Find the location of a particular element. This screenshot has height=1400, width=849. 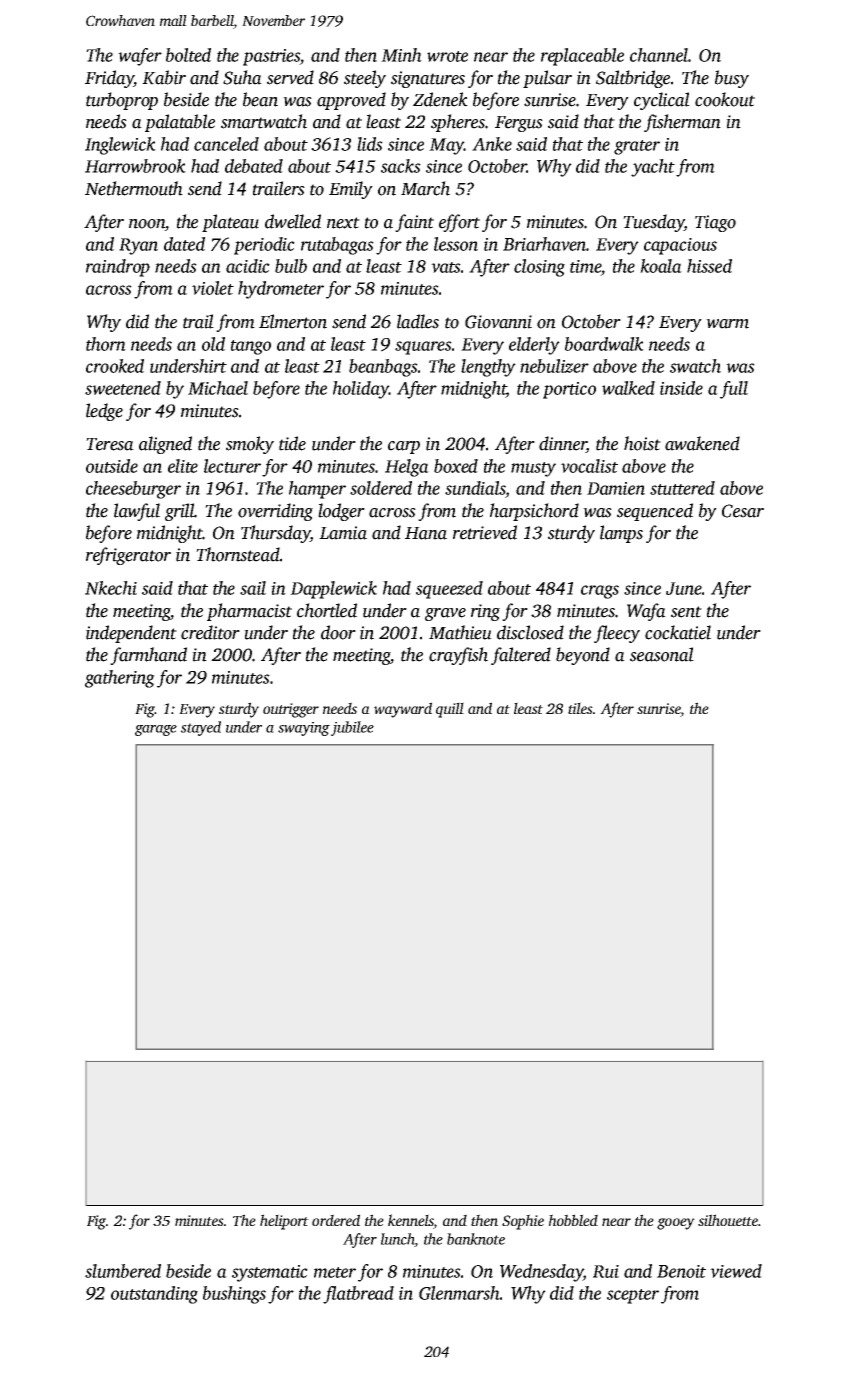

garage is located at coordinates (156, 730).
